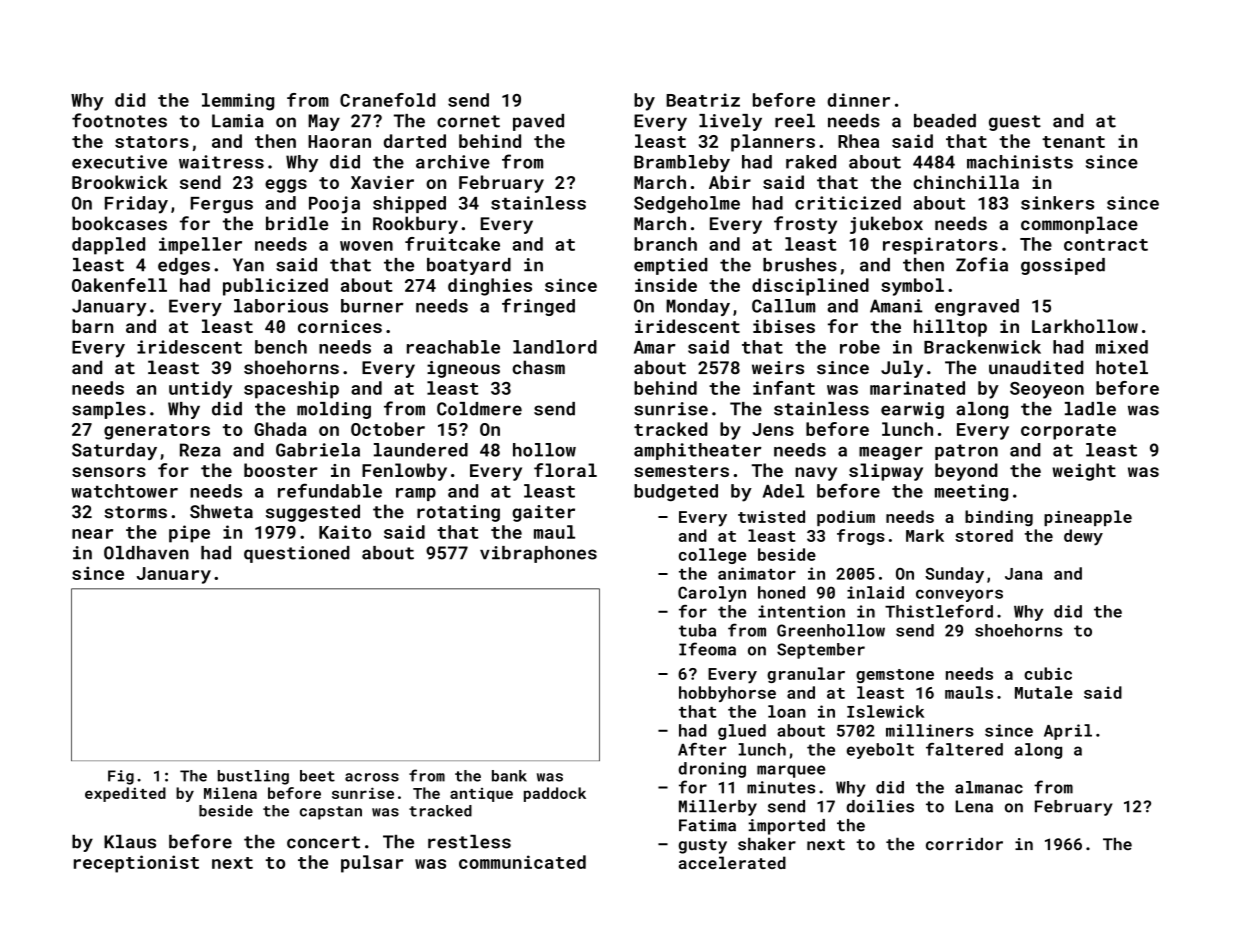  I want to click on questioned, so click(297, 554).
